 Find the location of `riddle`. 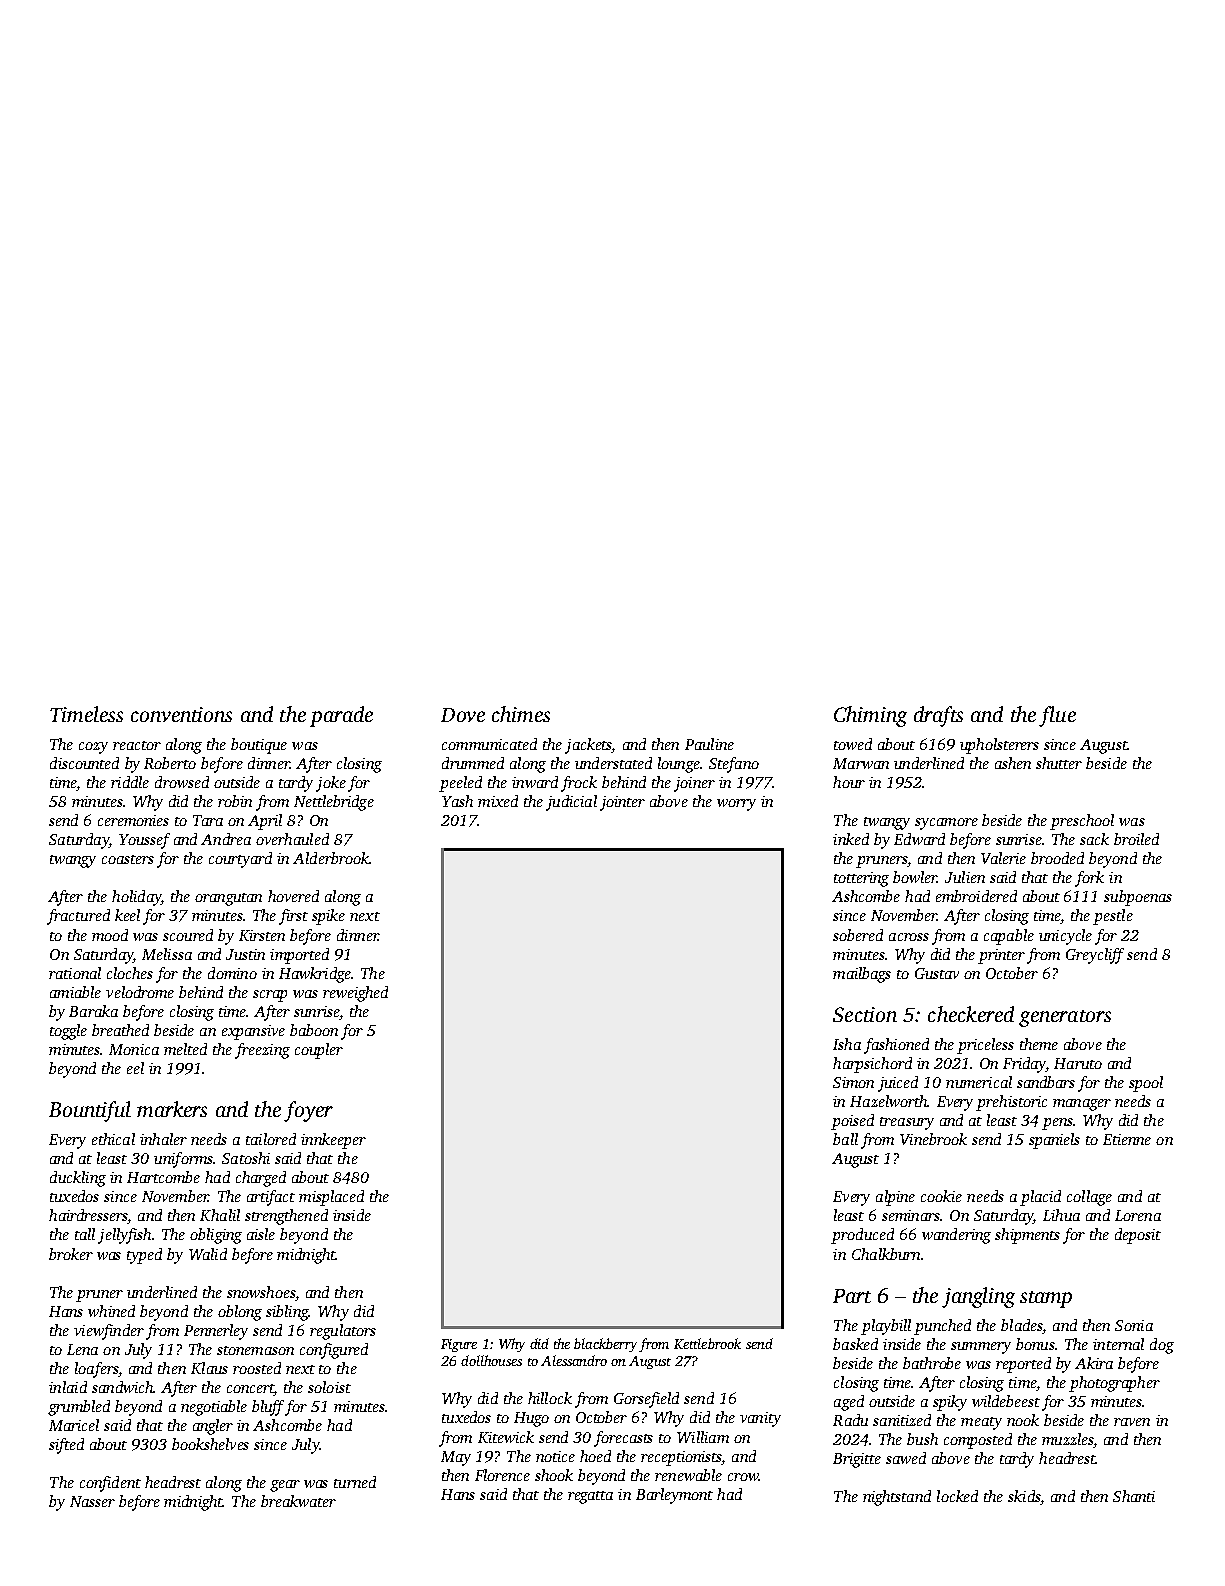

riddle is located at coordinates (130, 782).
